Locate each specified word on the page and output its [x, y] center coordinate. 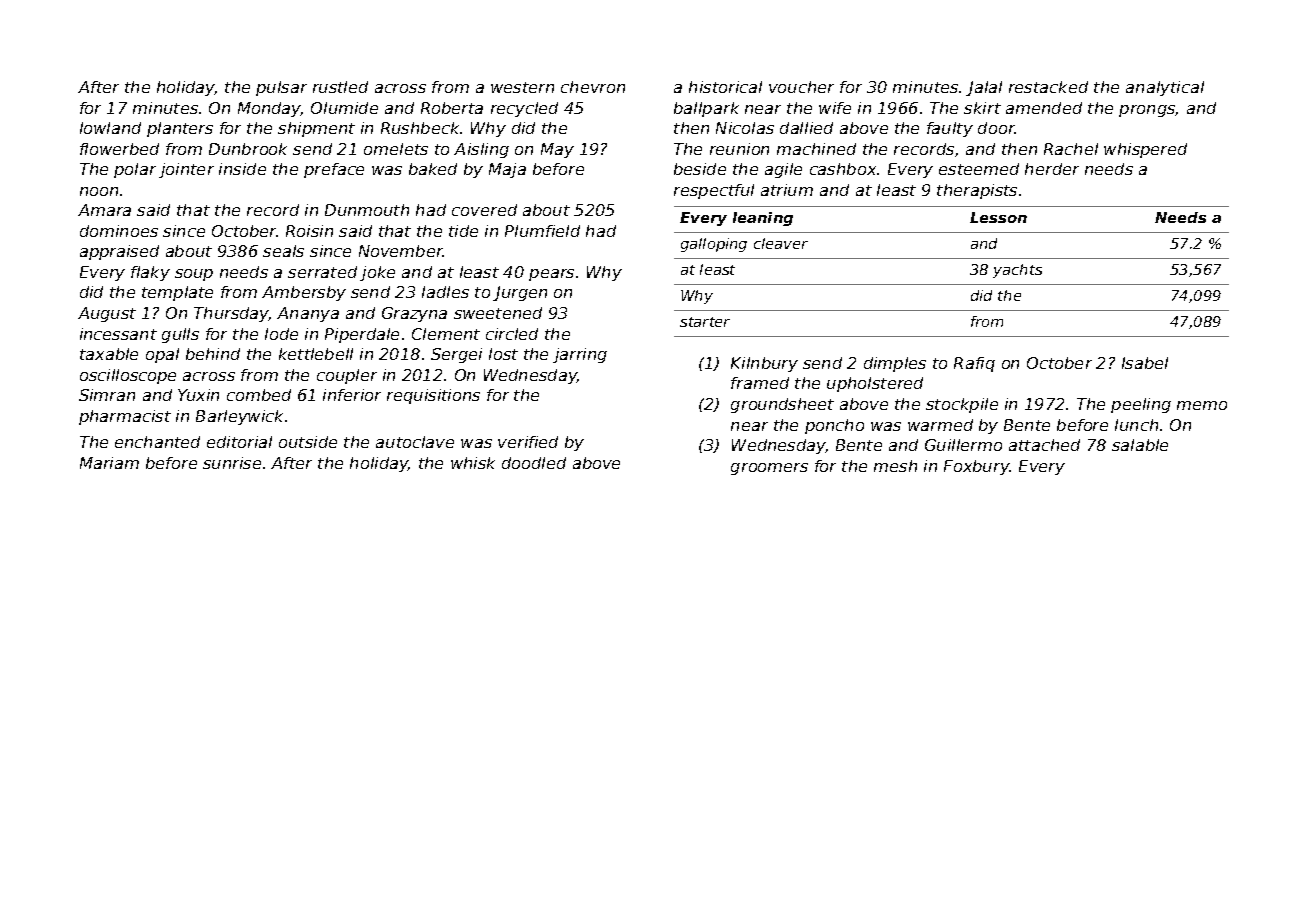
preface [334, 170]
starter [705, 322]
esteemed [979, 169]
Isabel [1145, 363]
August [107, 314]
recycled [524, 109]
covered [484, 210]
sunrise [232, 463]
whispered [1145, 150]
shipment [316, 129]
